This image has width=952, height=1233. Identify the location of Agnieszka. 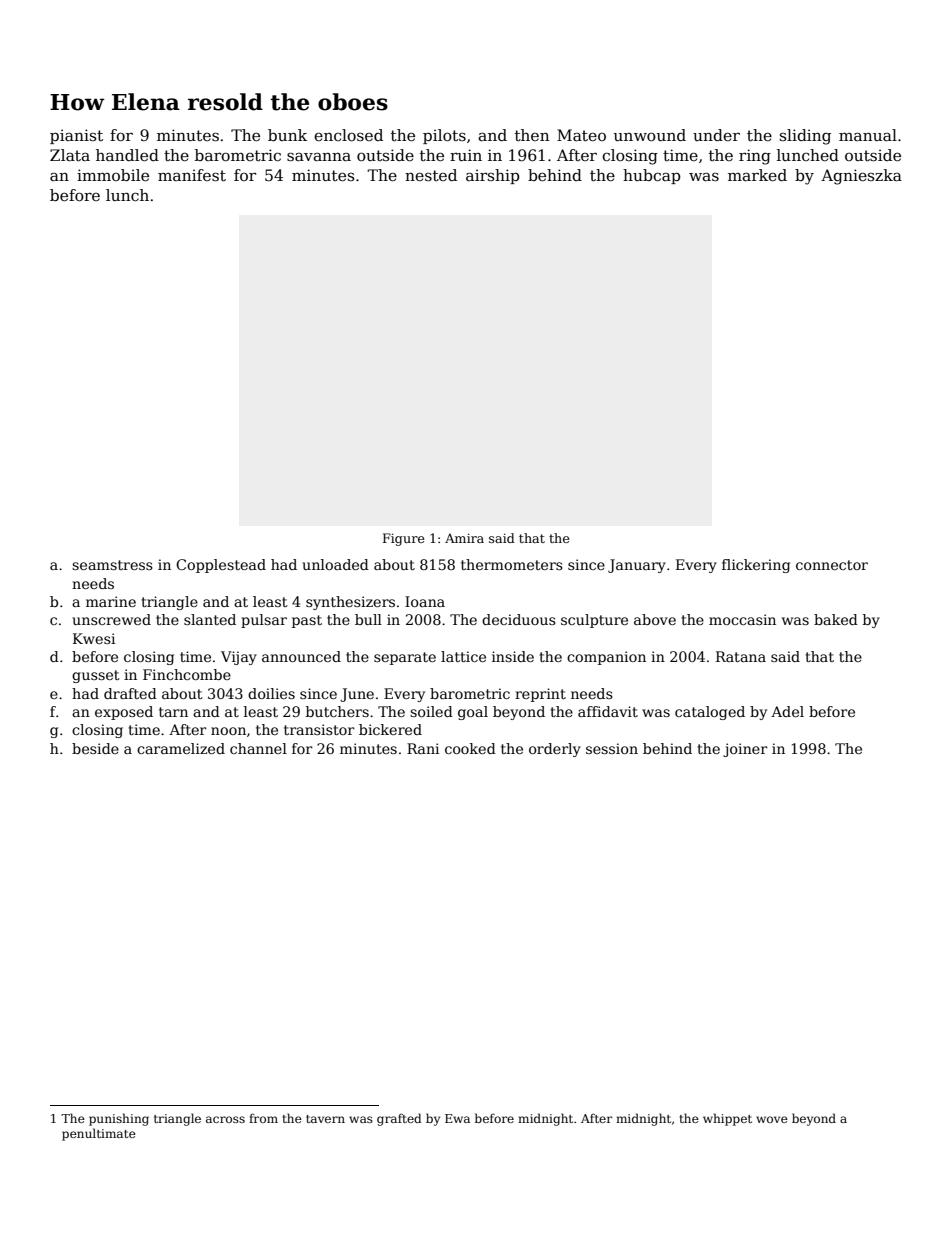
(861, 177).
